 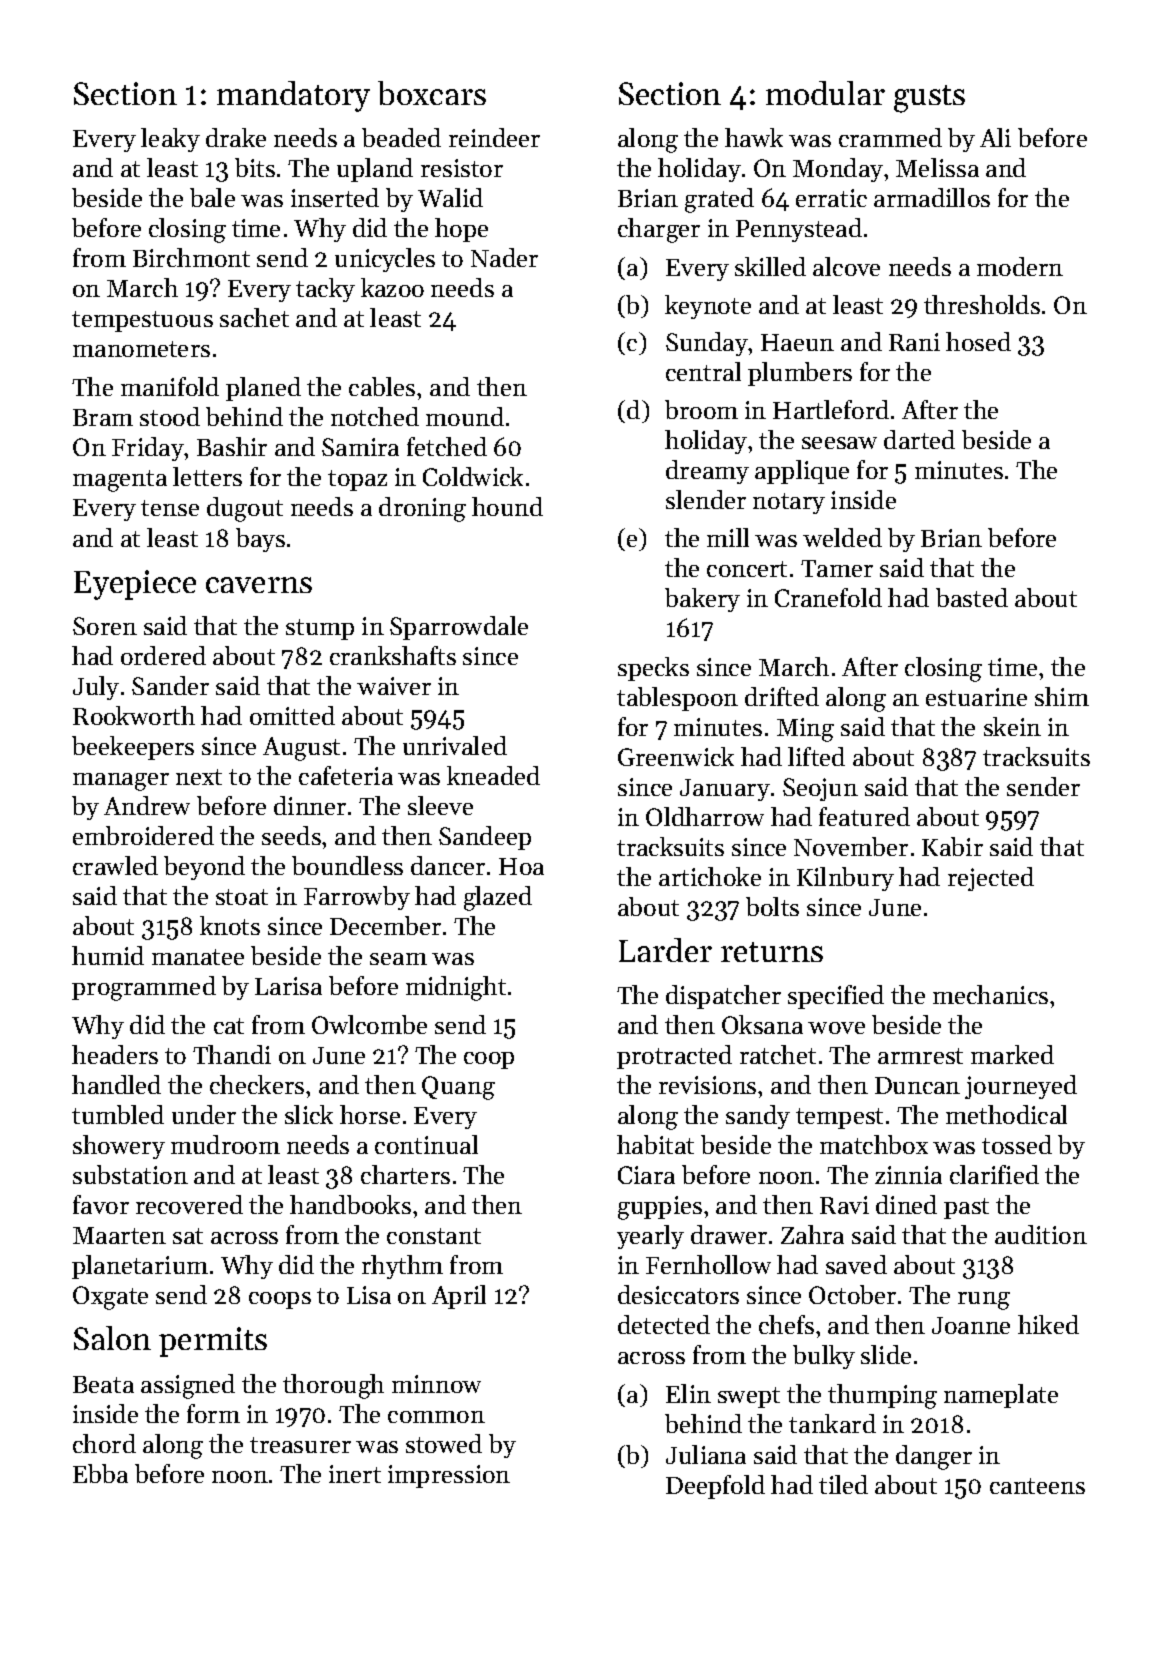 I want to click on welded, so click(x=842, y=537).
